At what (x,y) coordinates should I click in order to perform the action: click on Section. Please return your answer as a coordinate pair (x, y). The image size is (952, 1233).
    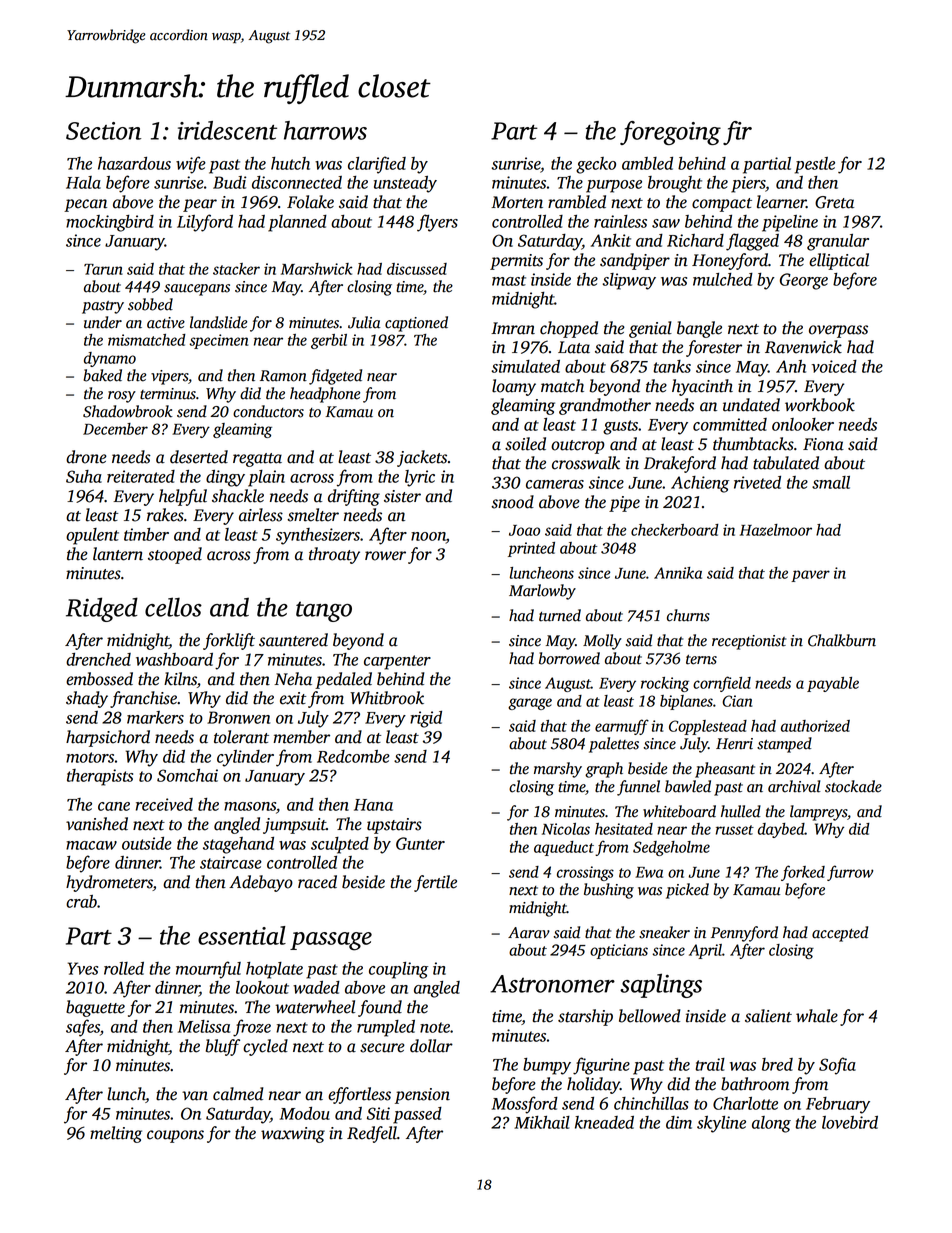
    Looking at the image, I should click on (103, 131).
